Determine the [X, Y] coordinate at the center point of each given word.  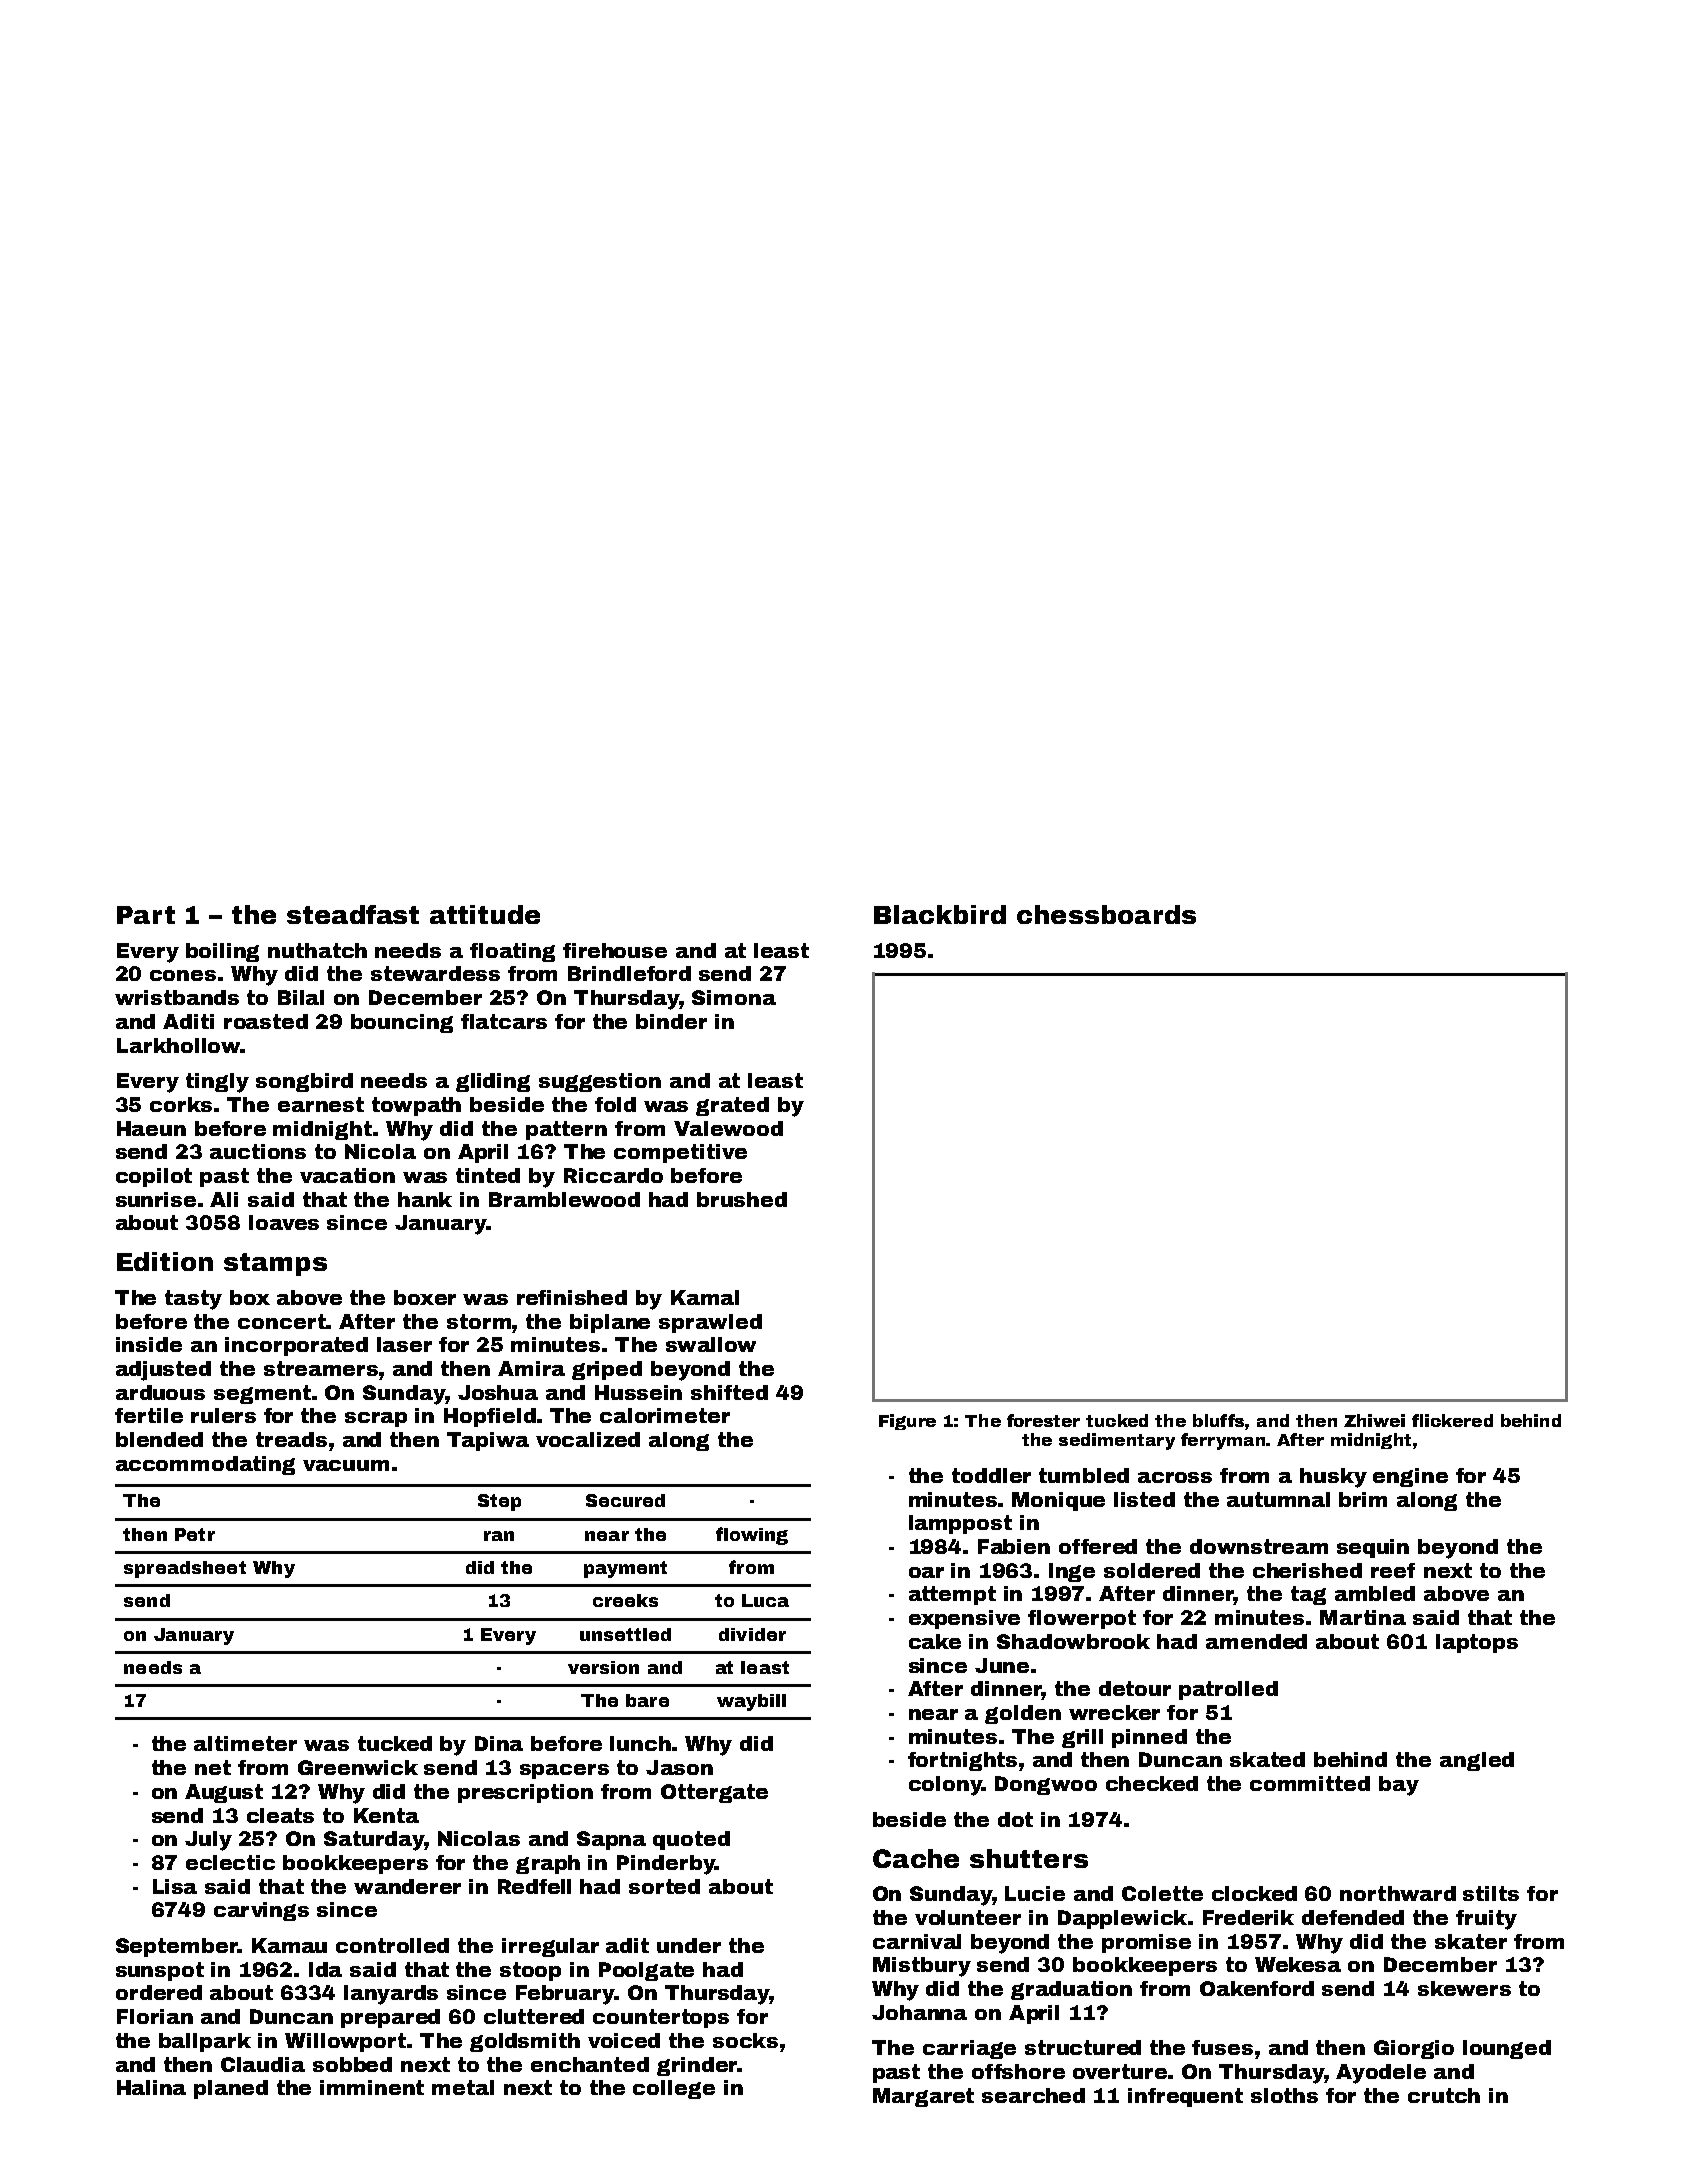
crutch [1444, 2095]
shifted [729, 1392]
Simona [734, 997]
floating [512, 952]
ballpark [205, 2042]
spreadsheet [185, 1569]
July [208, 1841]
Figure [907, 1422]
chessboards [1106, 914]
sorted [664, 1886]
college [674, 2089]
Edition [165, 1261]
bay [1399, 1786]
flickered [1452, 1420]
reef [1393, 1570]
